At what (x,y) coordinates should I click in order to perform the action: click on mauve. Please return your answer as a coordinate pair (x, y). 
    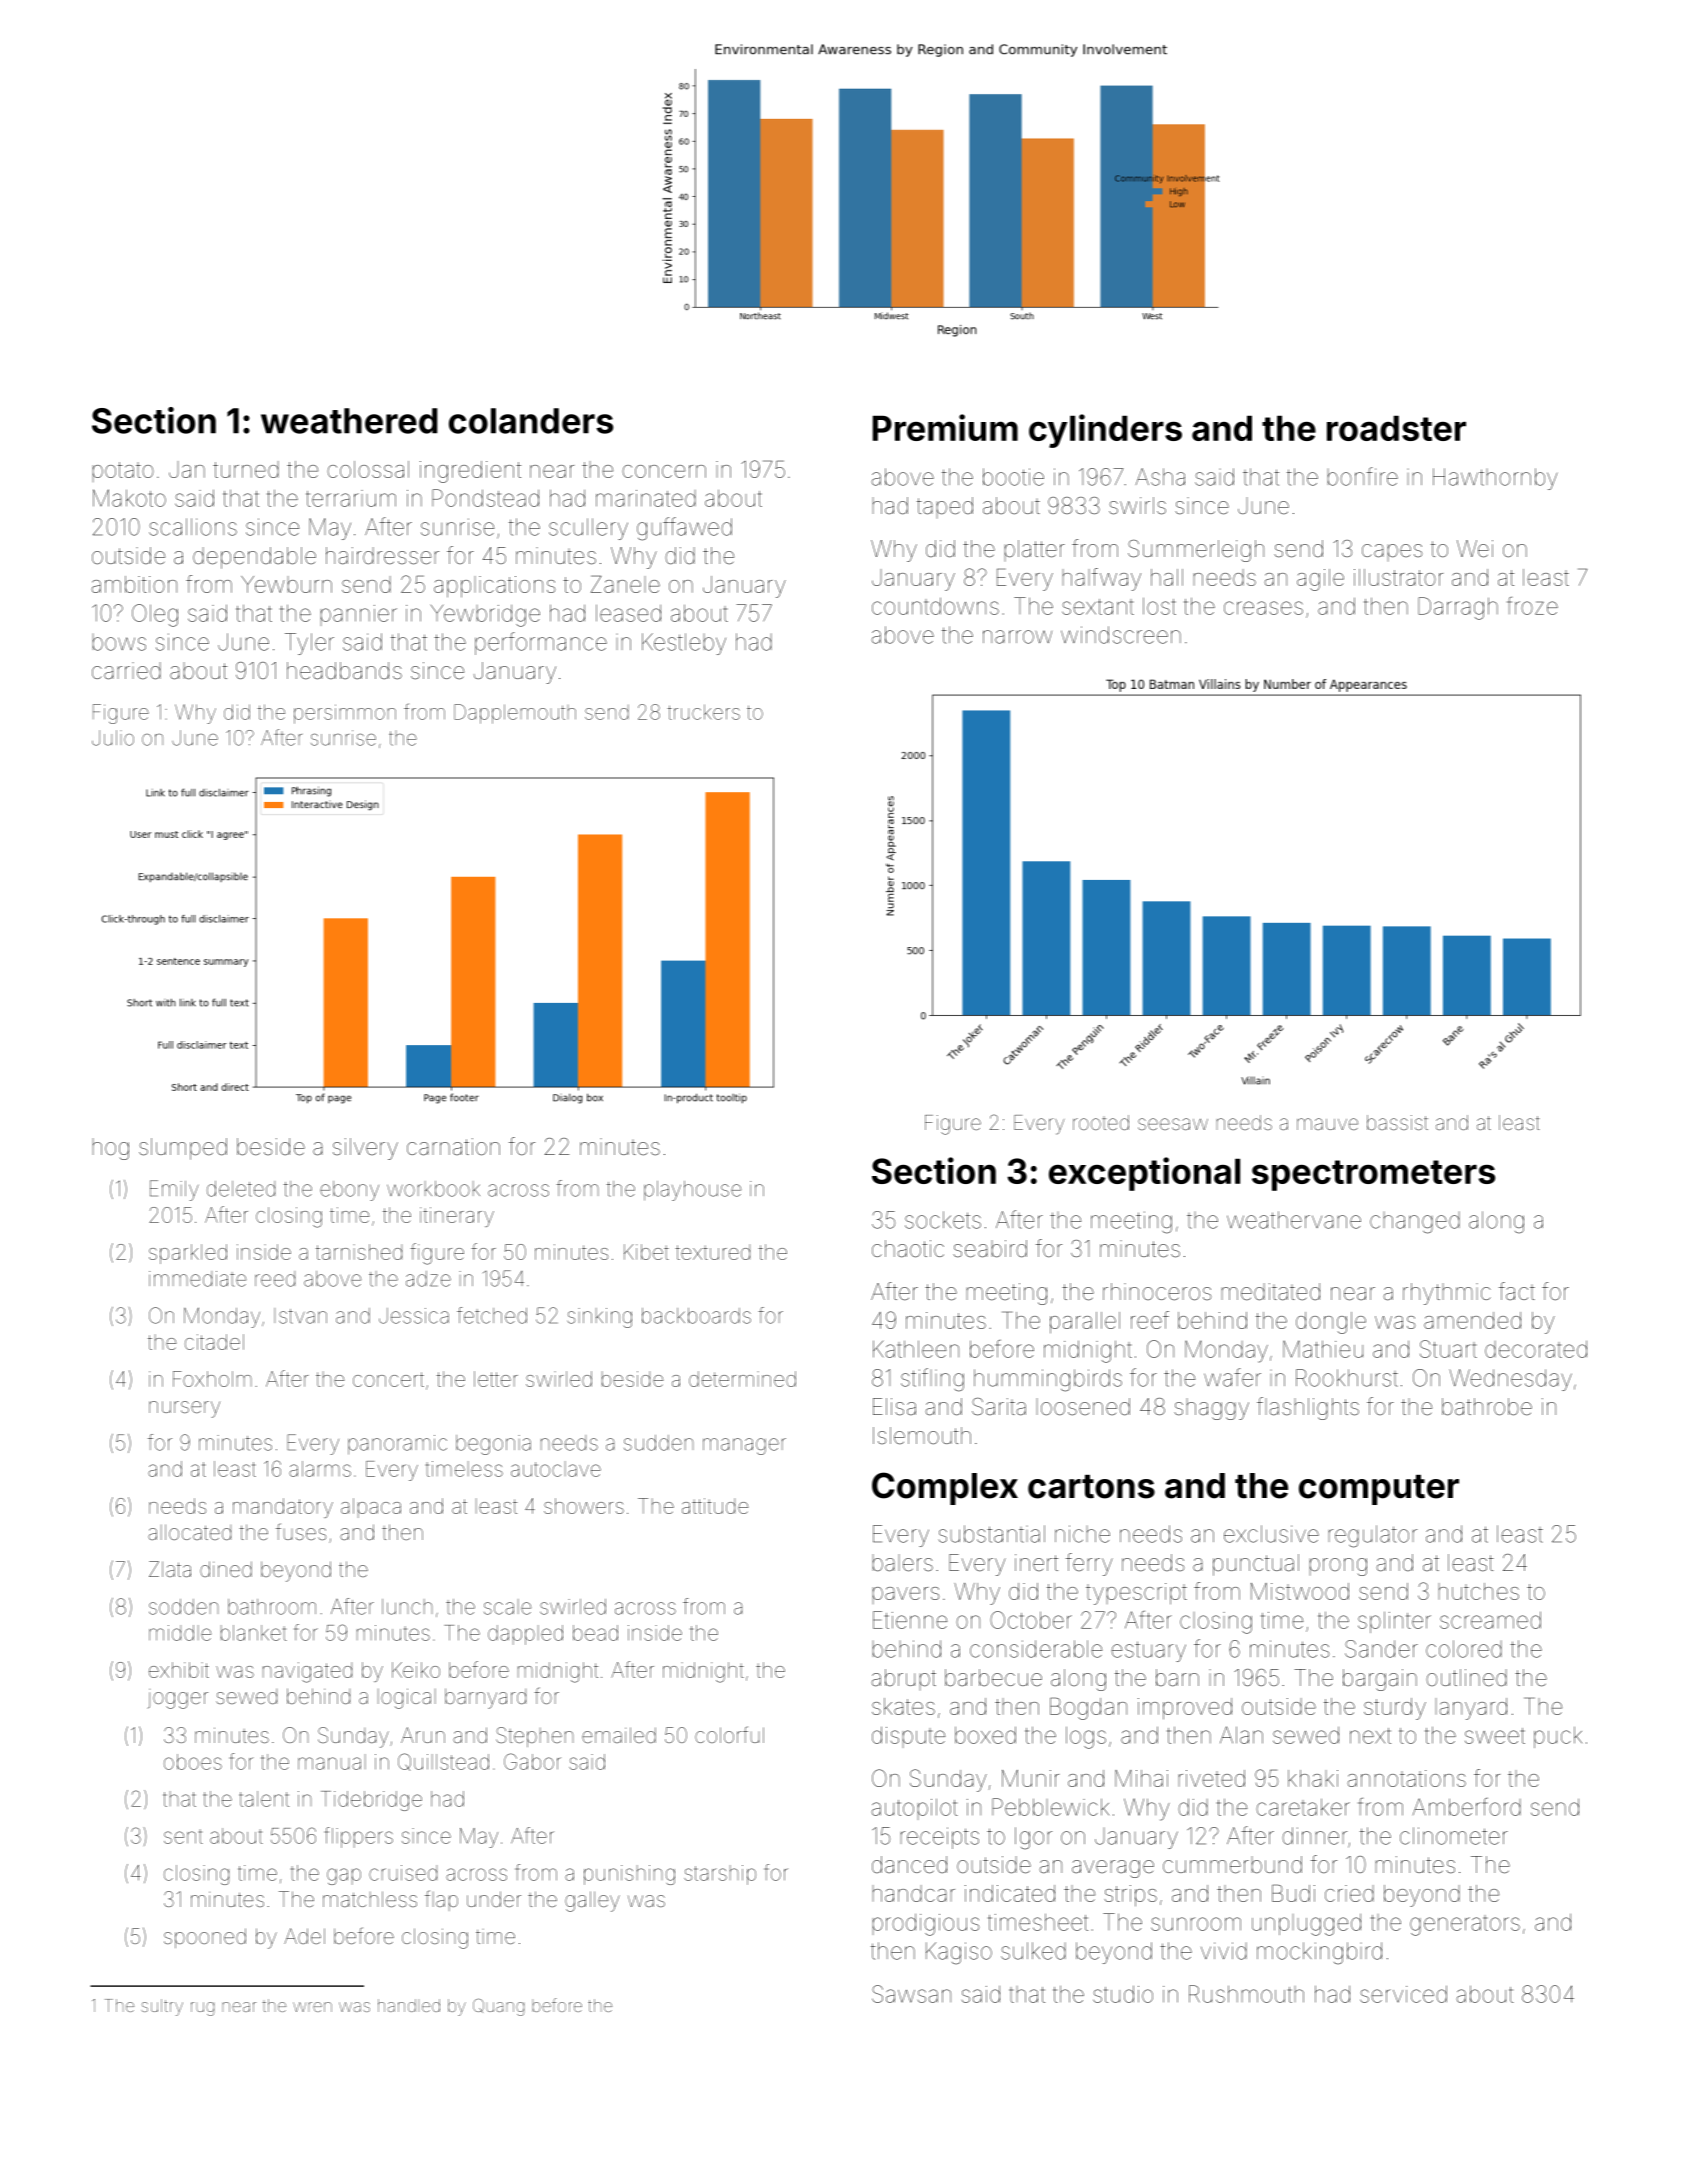
    Looking at the image, I should click on (1327, 1124).
